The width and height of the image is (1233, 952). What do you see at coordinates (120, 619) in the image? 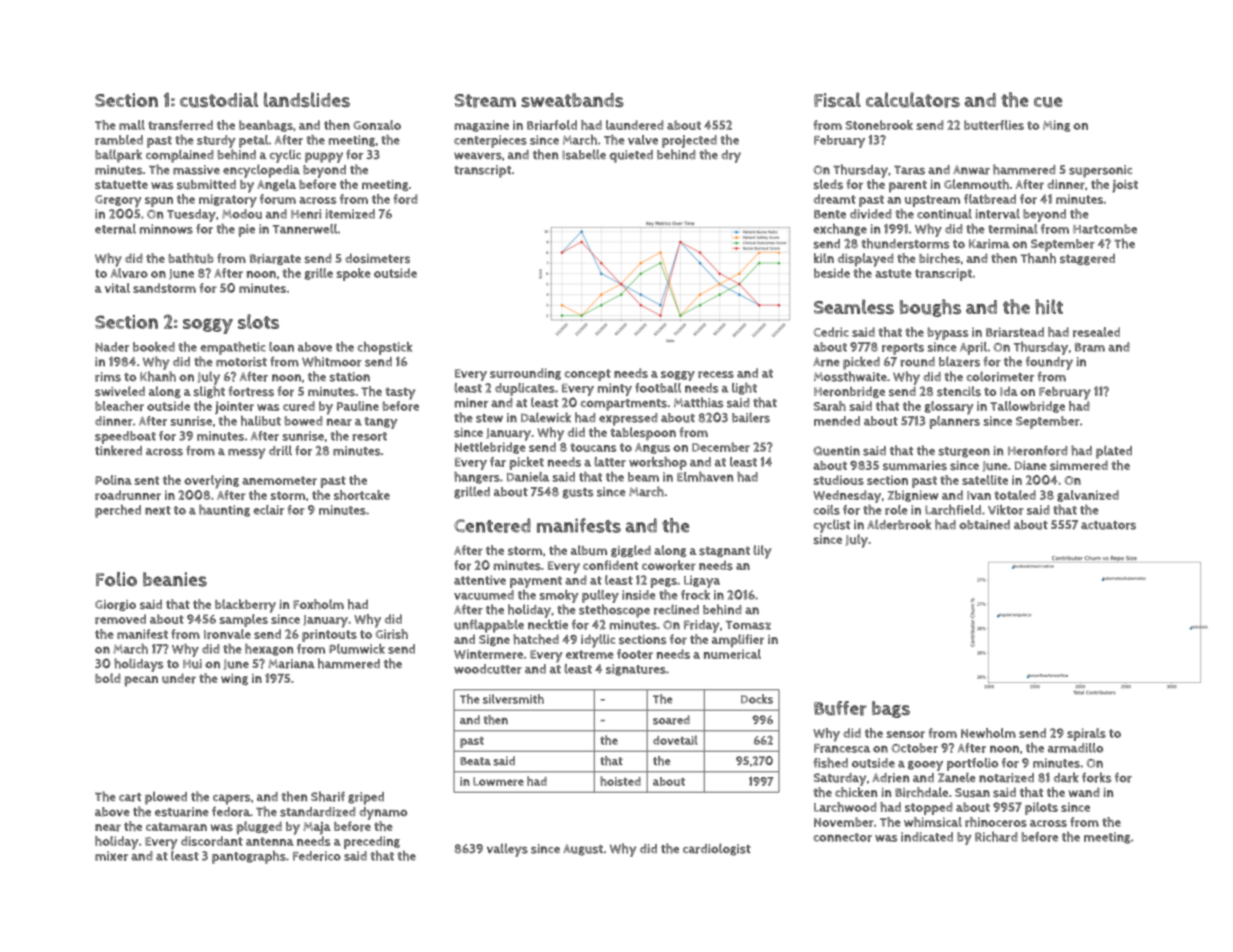
I see `removed` at bounding box center [120, 619].
